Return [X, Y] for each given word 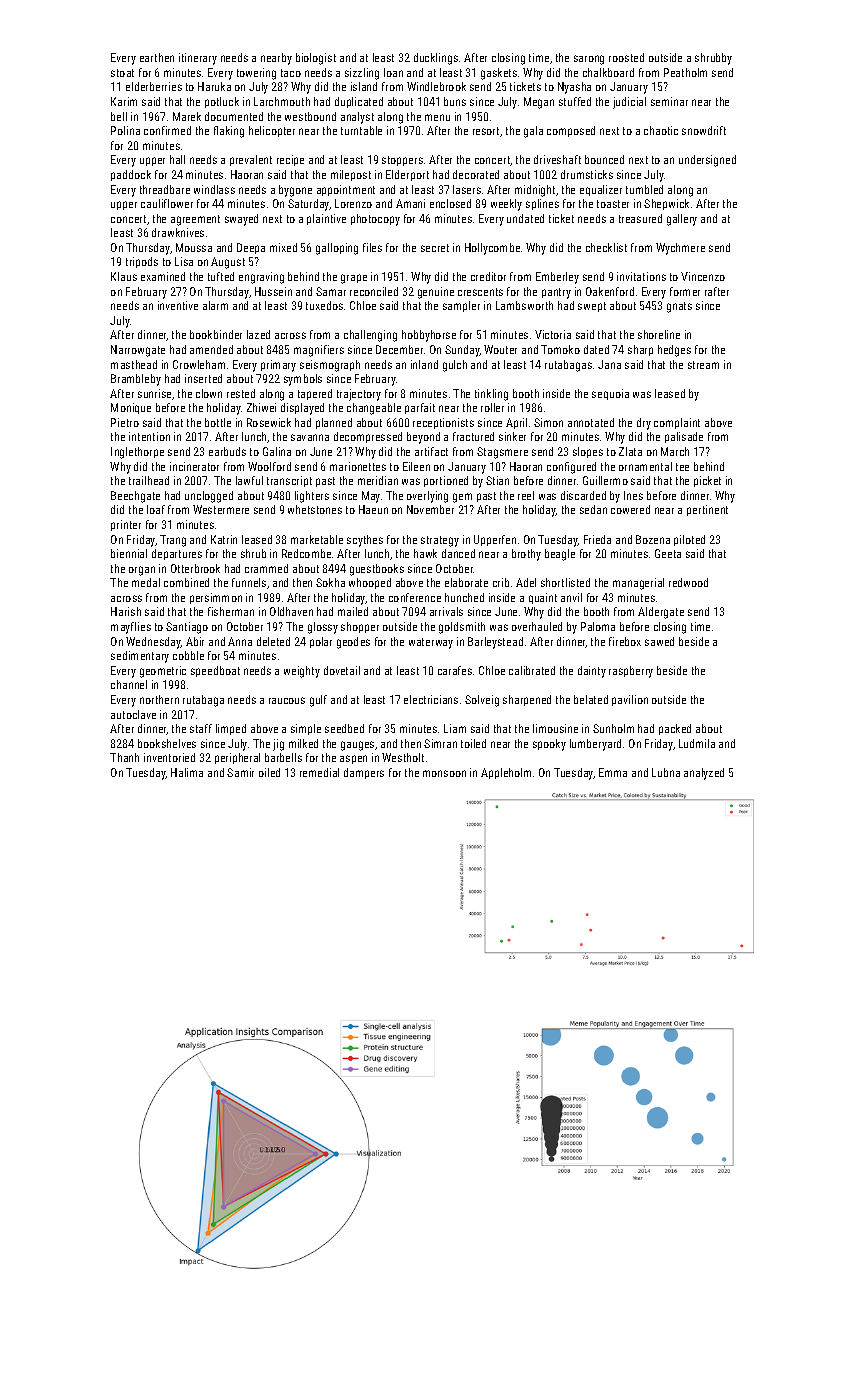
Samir [240, 772]
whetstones [315, 509]
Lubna [666, 772]
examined [163, 276]
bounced [604, 159]
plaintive [326, 219]
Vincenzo [703, 276]
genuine [436, 293]
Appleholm [506, 773]
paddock [131, 175]
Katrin [224, 539]
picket [707, 481]
